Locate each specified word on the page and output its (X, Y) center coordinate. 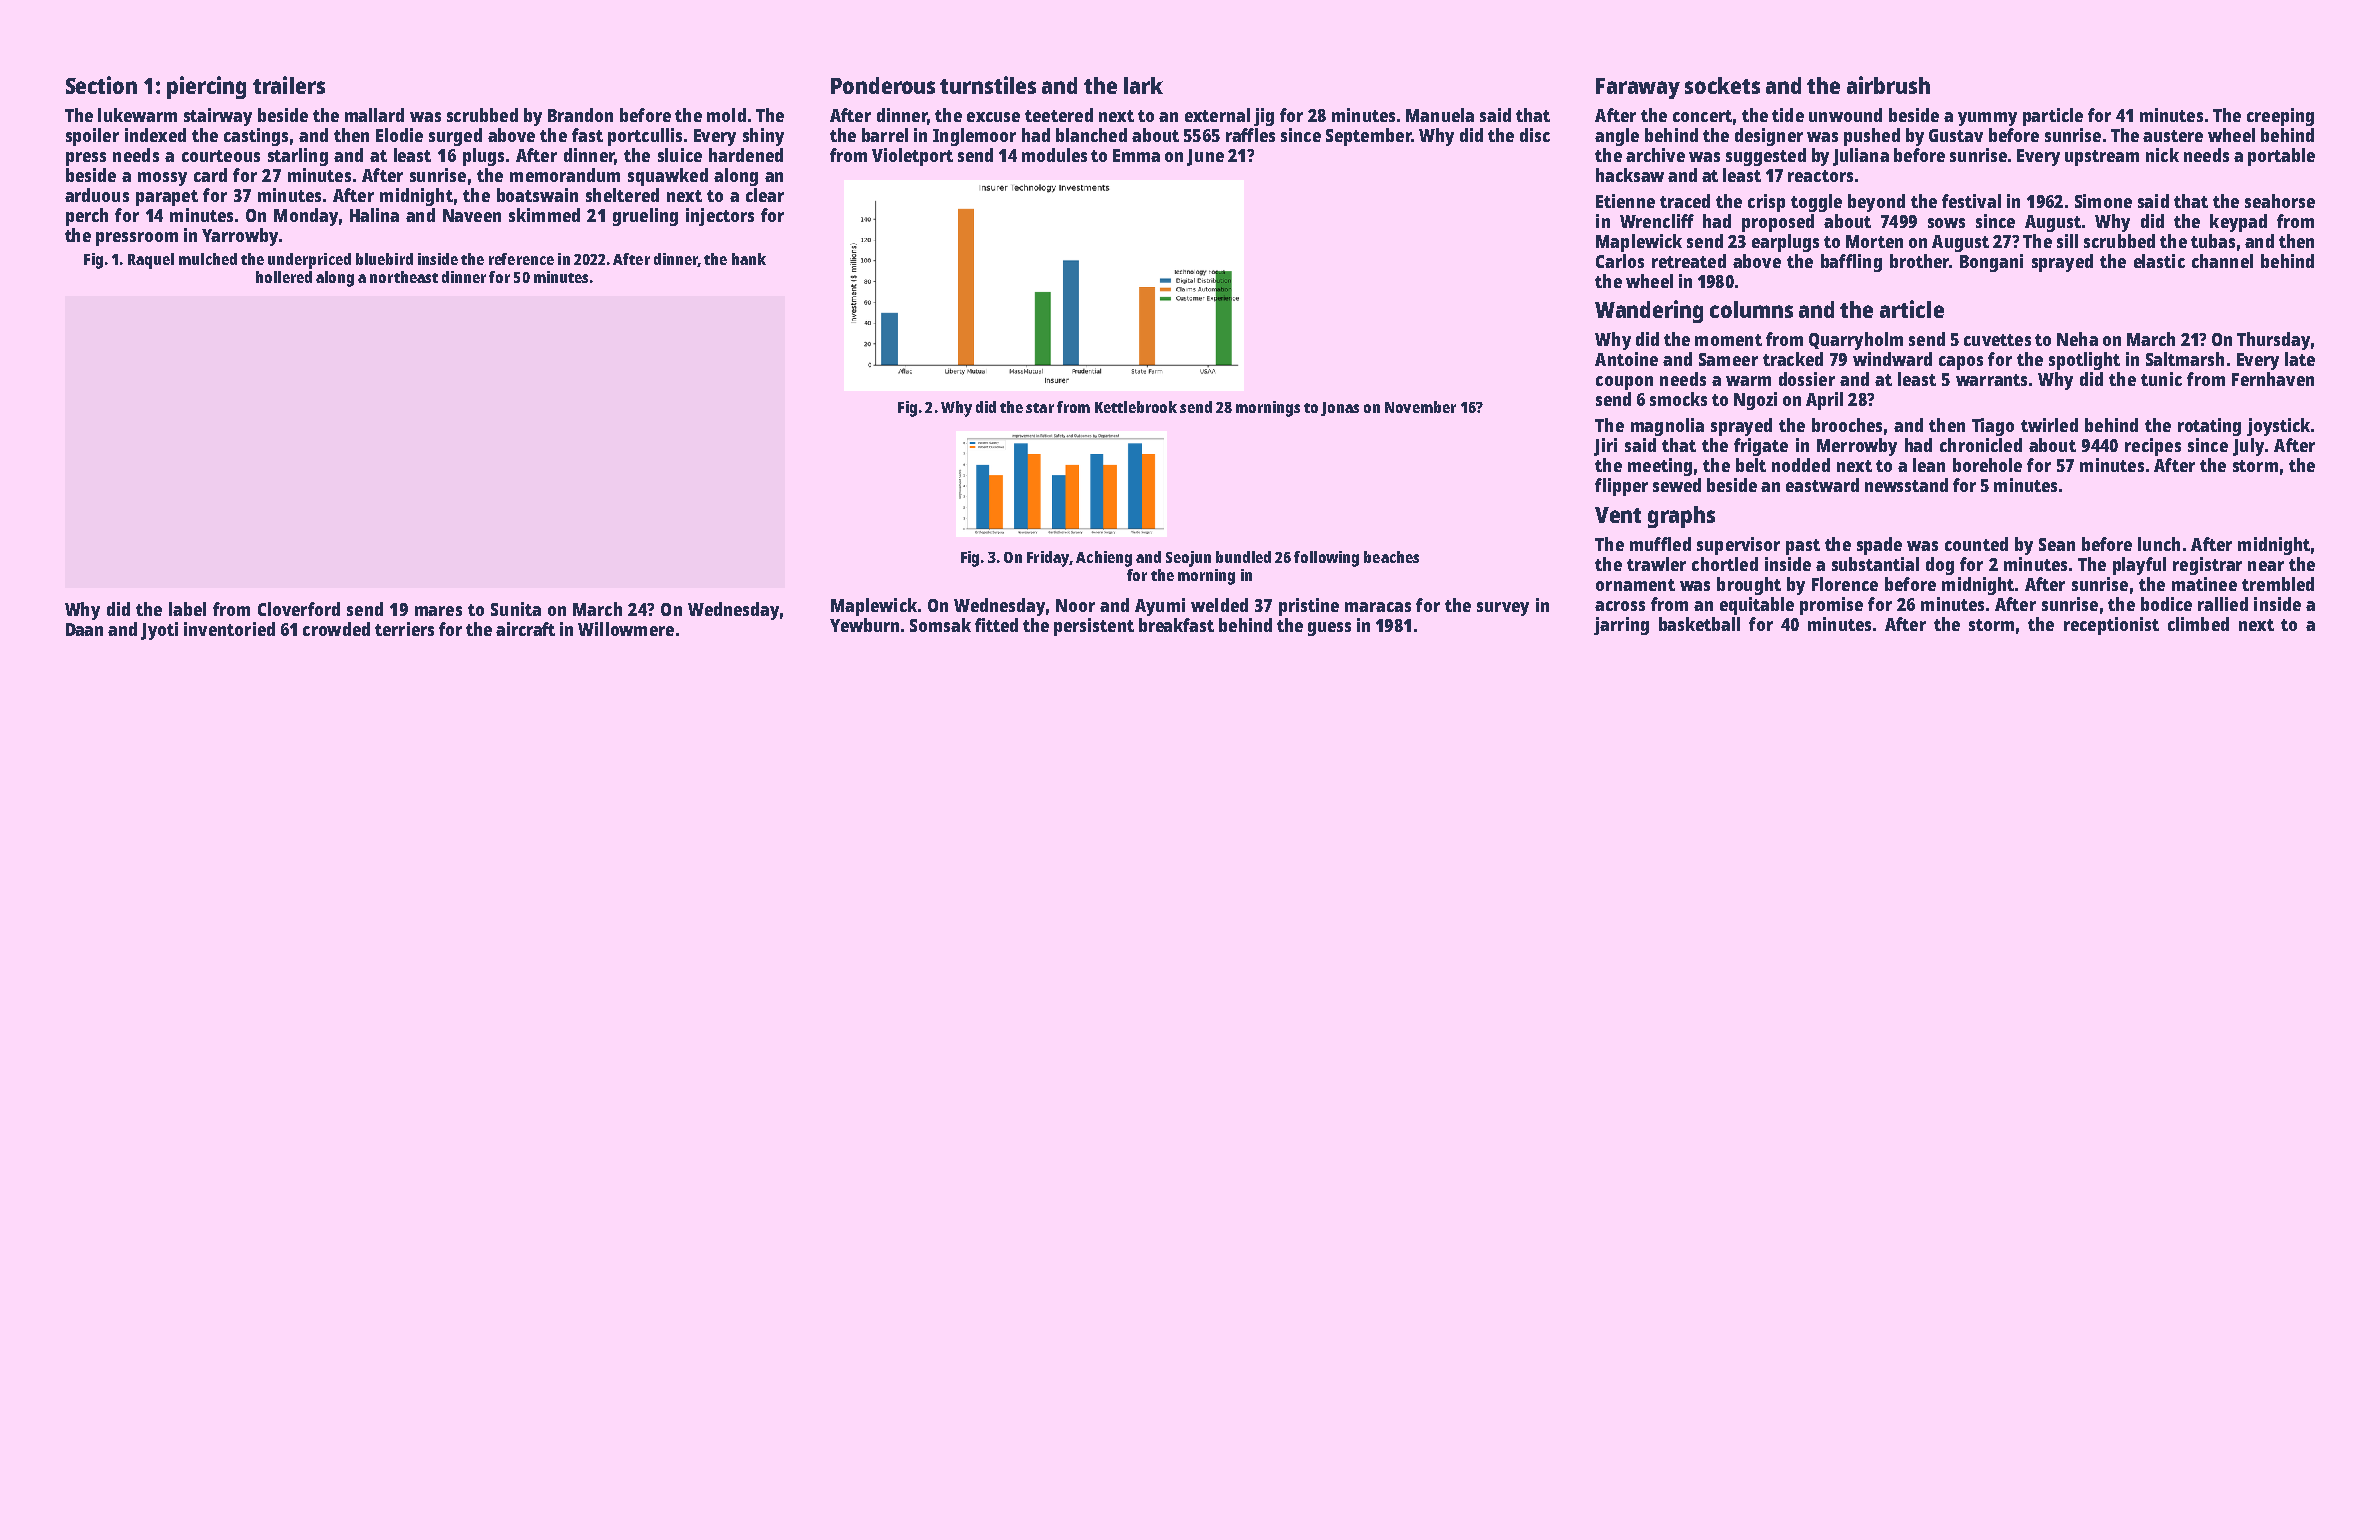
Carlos (1620, 261)
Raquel (151, 261)
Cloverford (299, 609)
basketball (1699, 624)
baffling (1851, 263)
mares (438, 611)
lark (1143, 85)
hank (749, 259)
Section (101, 85)
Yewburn (864, 625)
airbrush (1888, 85)
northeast (404, 277)
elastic (2159, 261)
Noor (1075, 605)
